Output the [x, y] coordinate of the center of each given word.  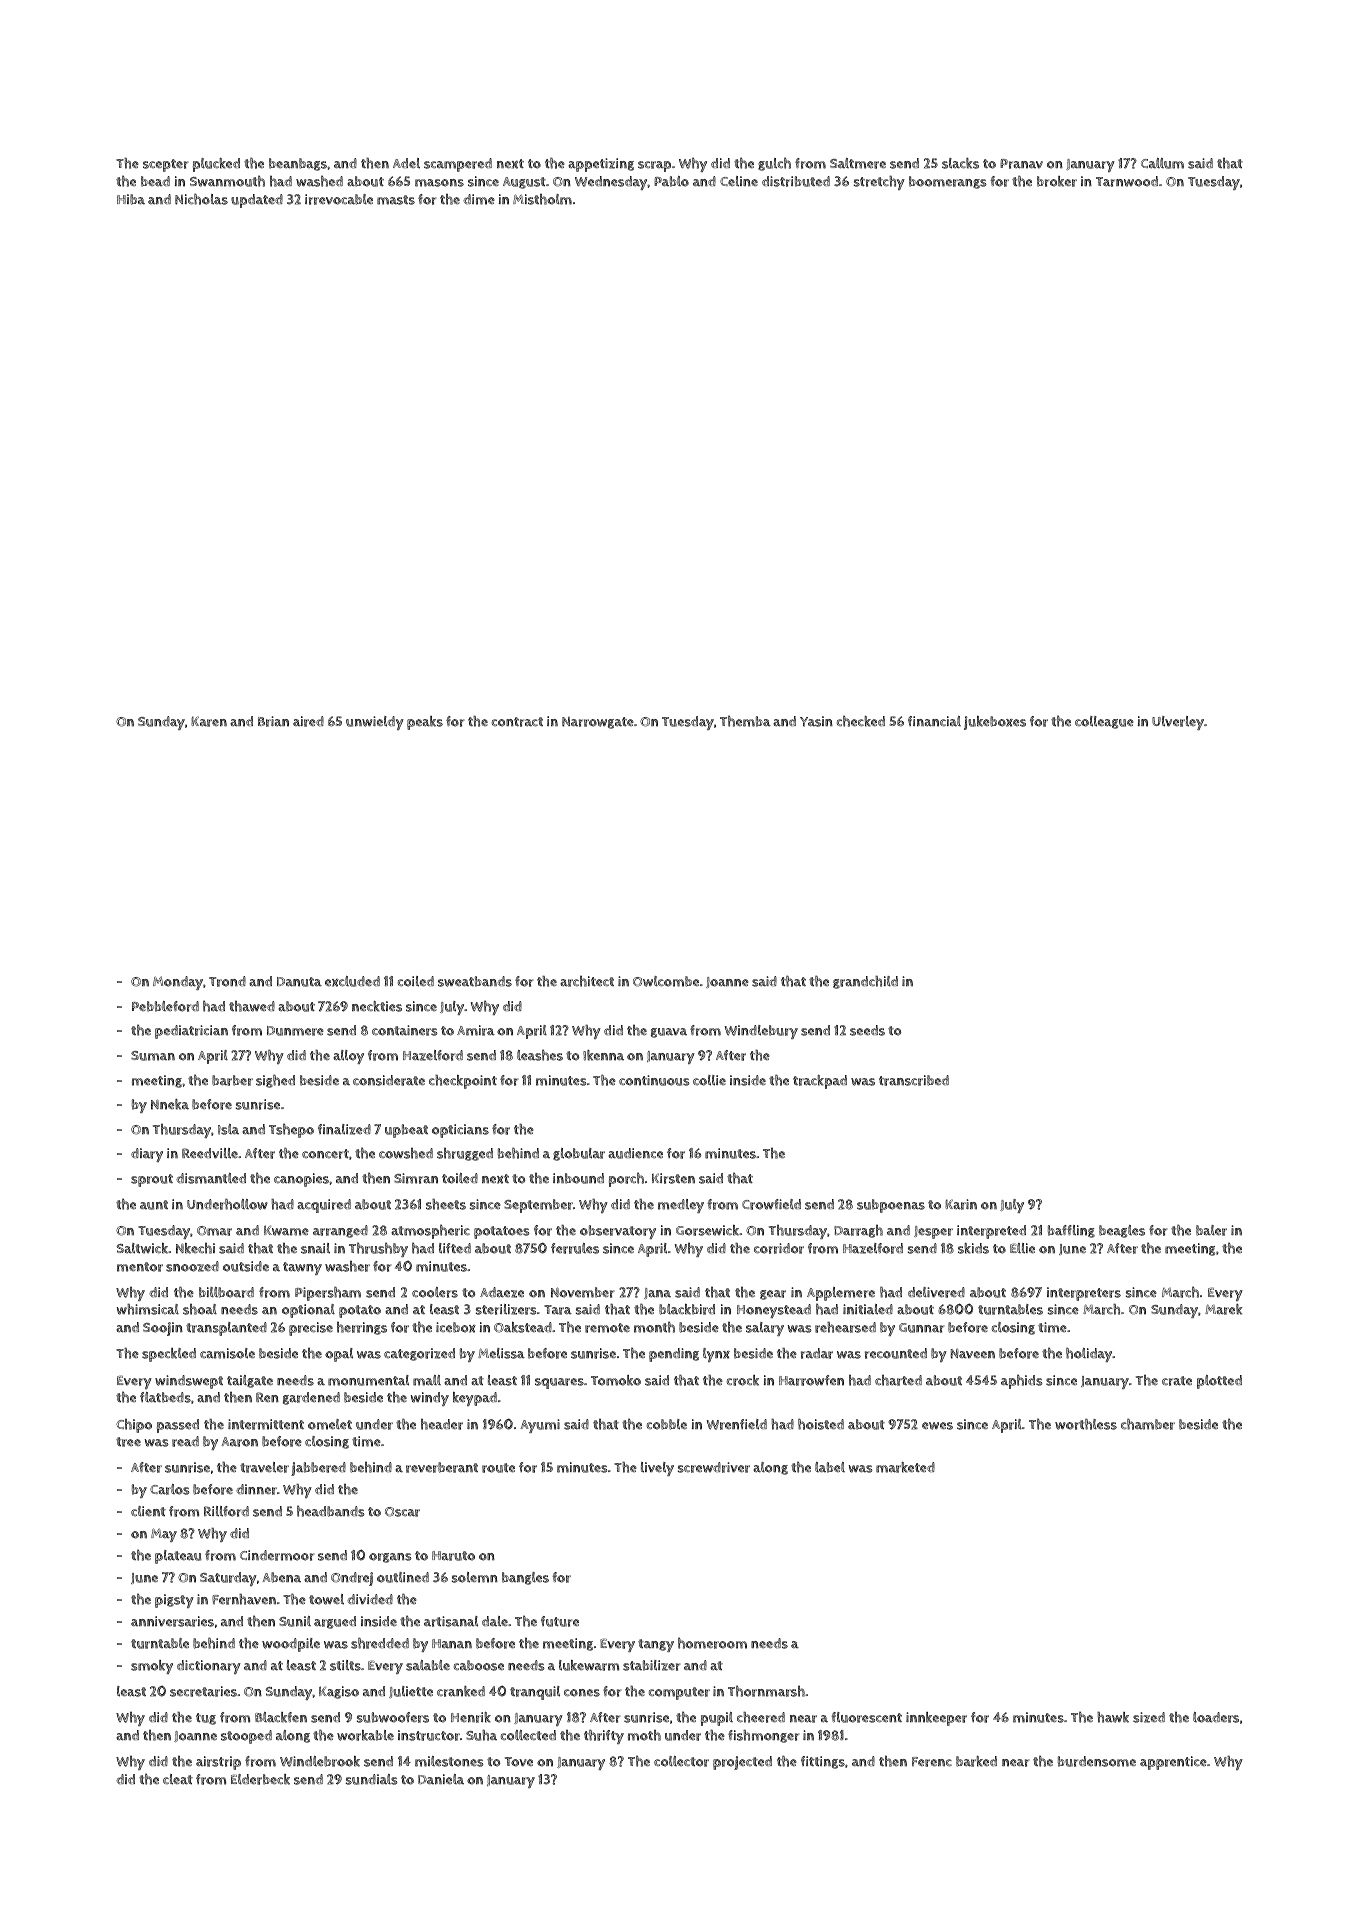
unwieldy [375, 723]
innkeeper [936, 1719]
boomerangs [948, 182]
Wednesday [611, 183]
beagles [1122, 1231]
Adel [406, 163]
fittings [823, 1762]
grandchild [865, 982]
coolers [435, 1292]
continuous [654, 1080]
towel [326, 1599]
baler [1211, 1230]
